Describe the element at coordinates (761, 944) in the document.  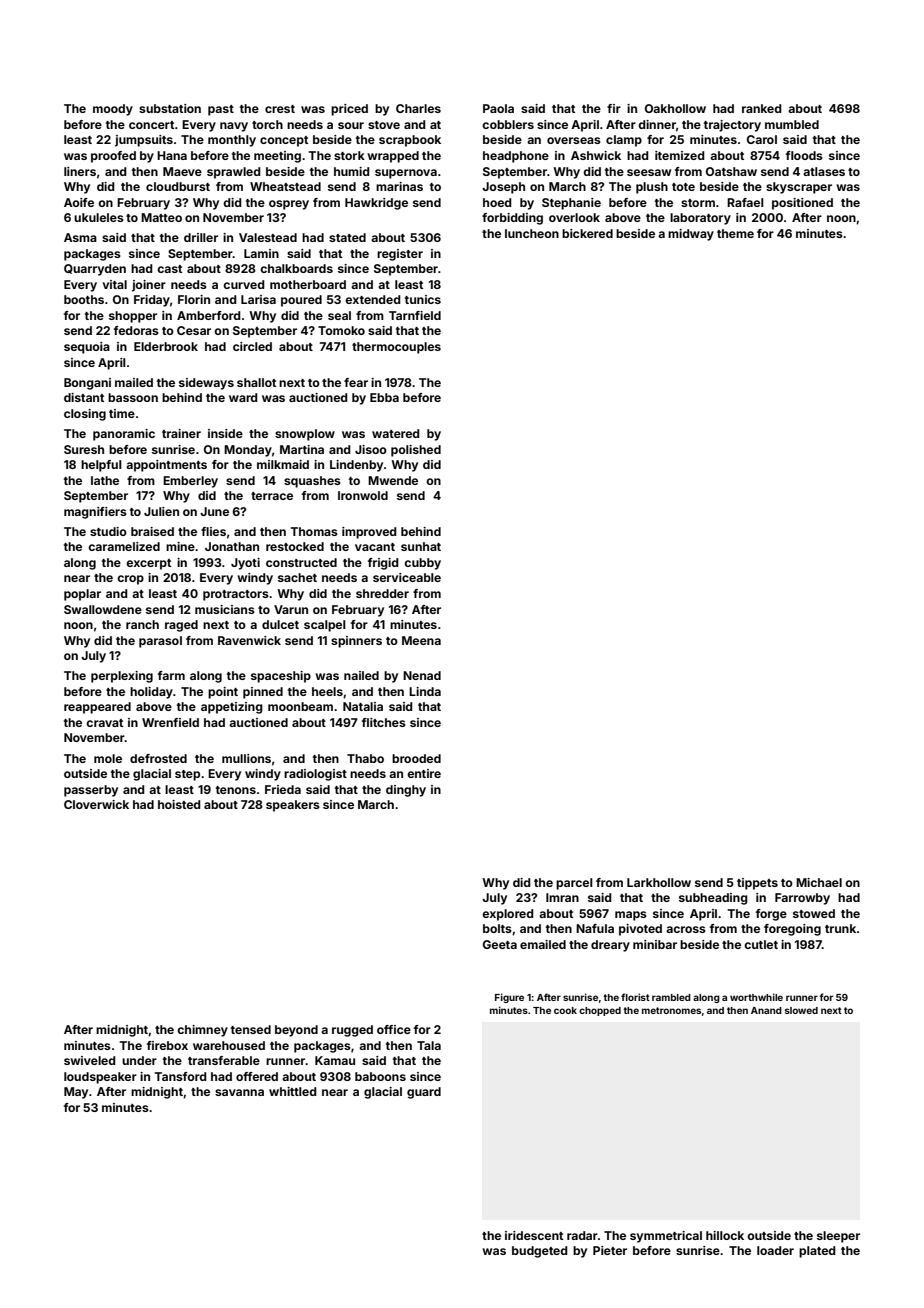
I see `cutlet` at that location.
